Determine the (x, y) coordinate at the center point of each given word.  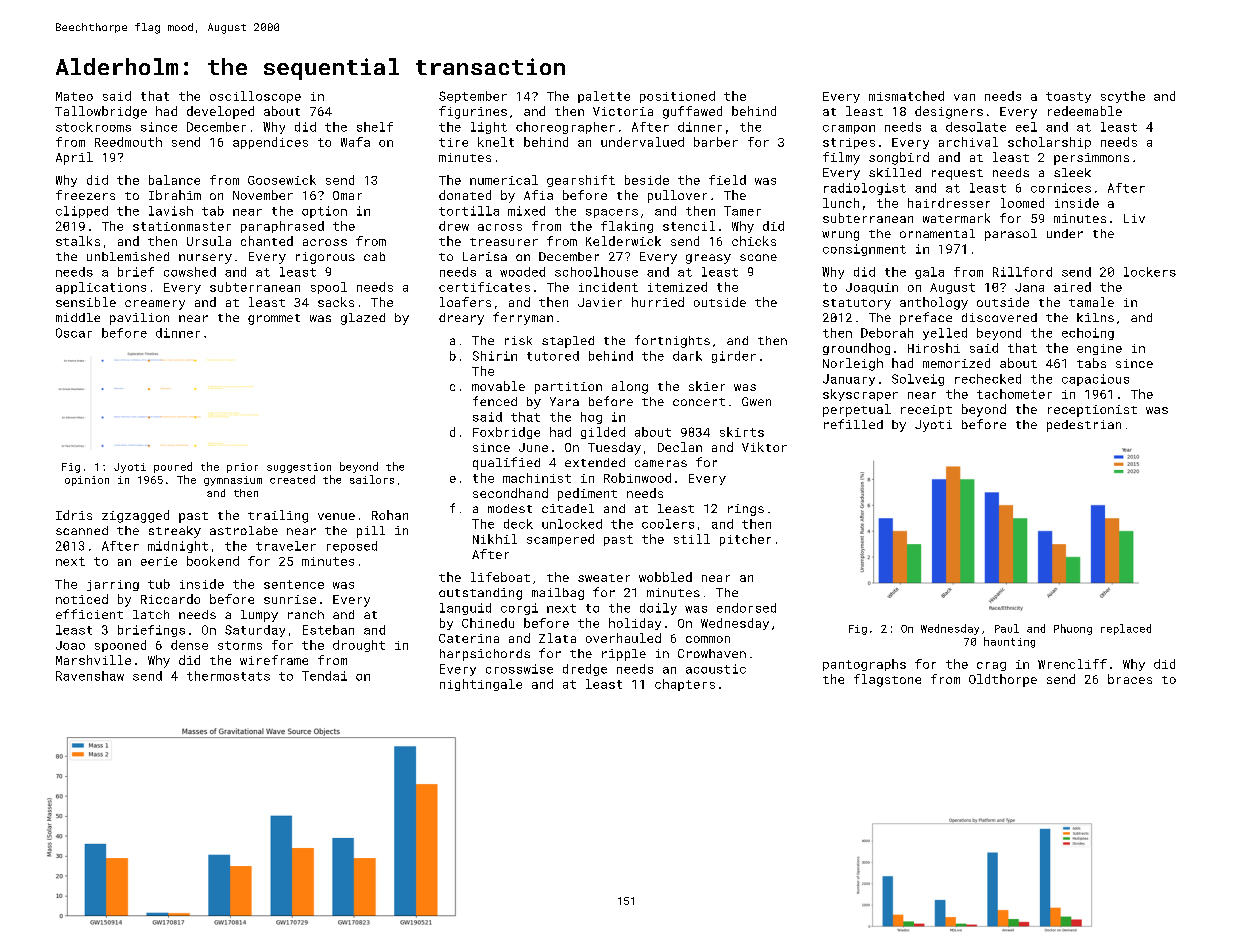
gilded (603, 433)
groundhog (856, 349)
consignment (864, 250)
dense (189, 645)
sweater (604, 578)
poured (173, 467)
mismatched (906, 96)
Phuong (1073, 629)
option (324, 212)
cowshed (190, 272)
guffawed (692, 112)
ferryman (523, 318)
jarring (113, 585)
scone (758, 257)
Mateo (74, 96)
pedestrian (1084, 426)
